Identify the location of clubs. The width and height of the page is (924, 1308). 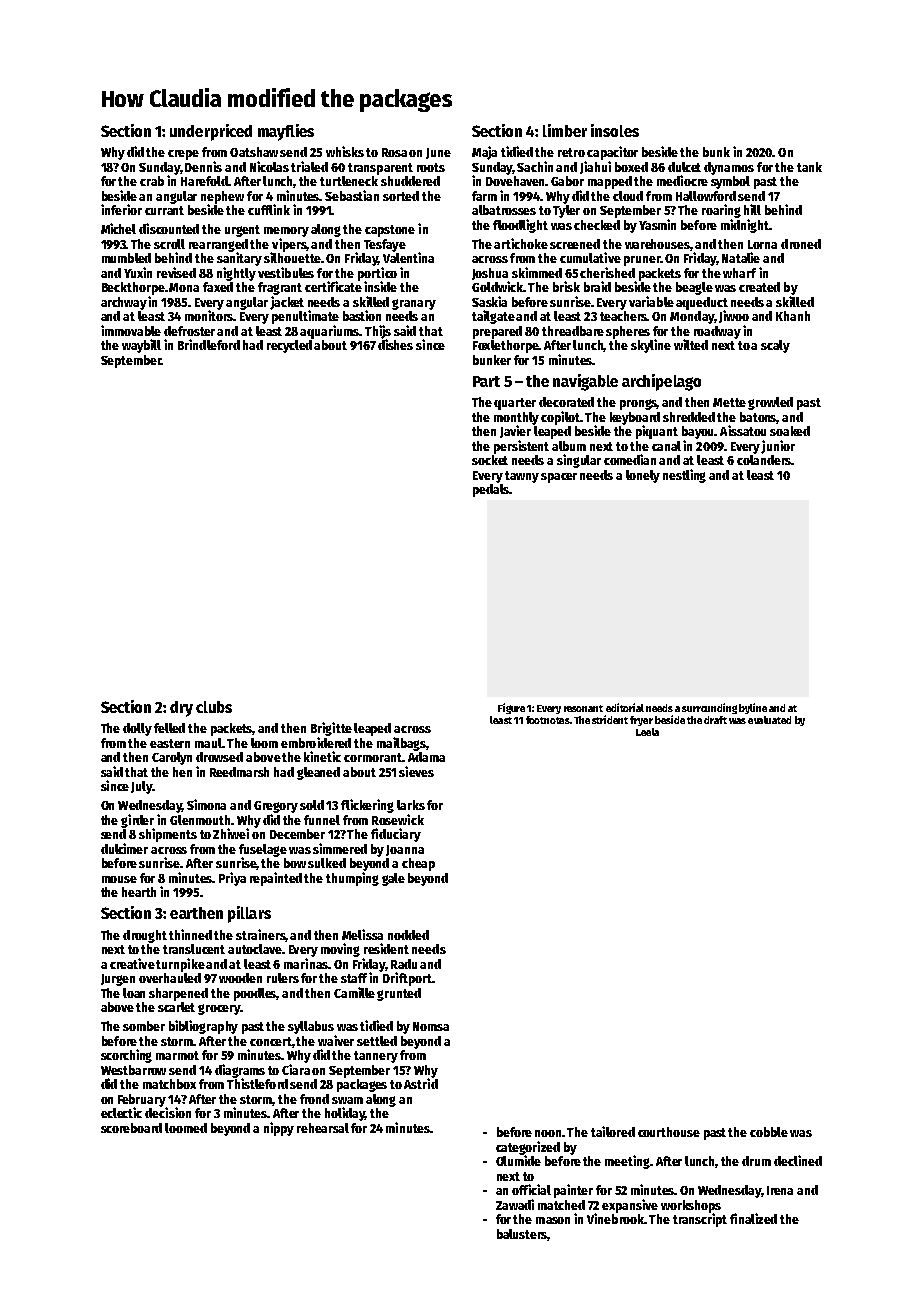
(214, 707).
